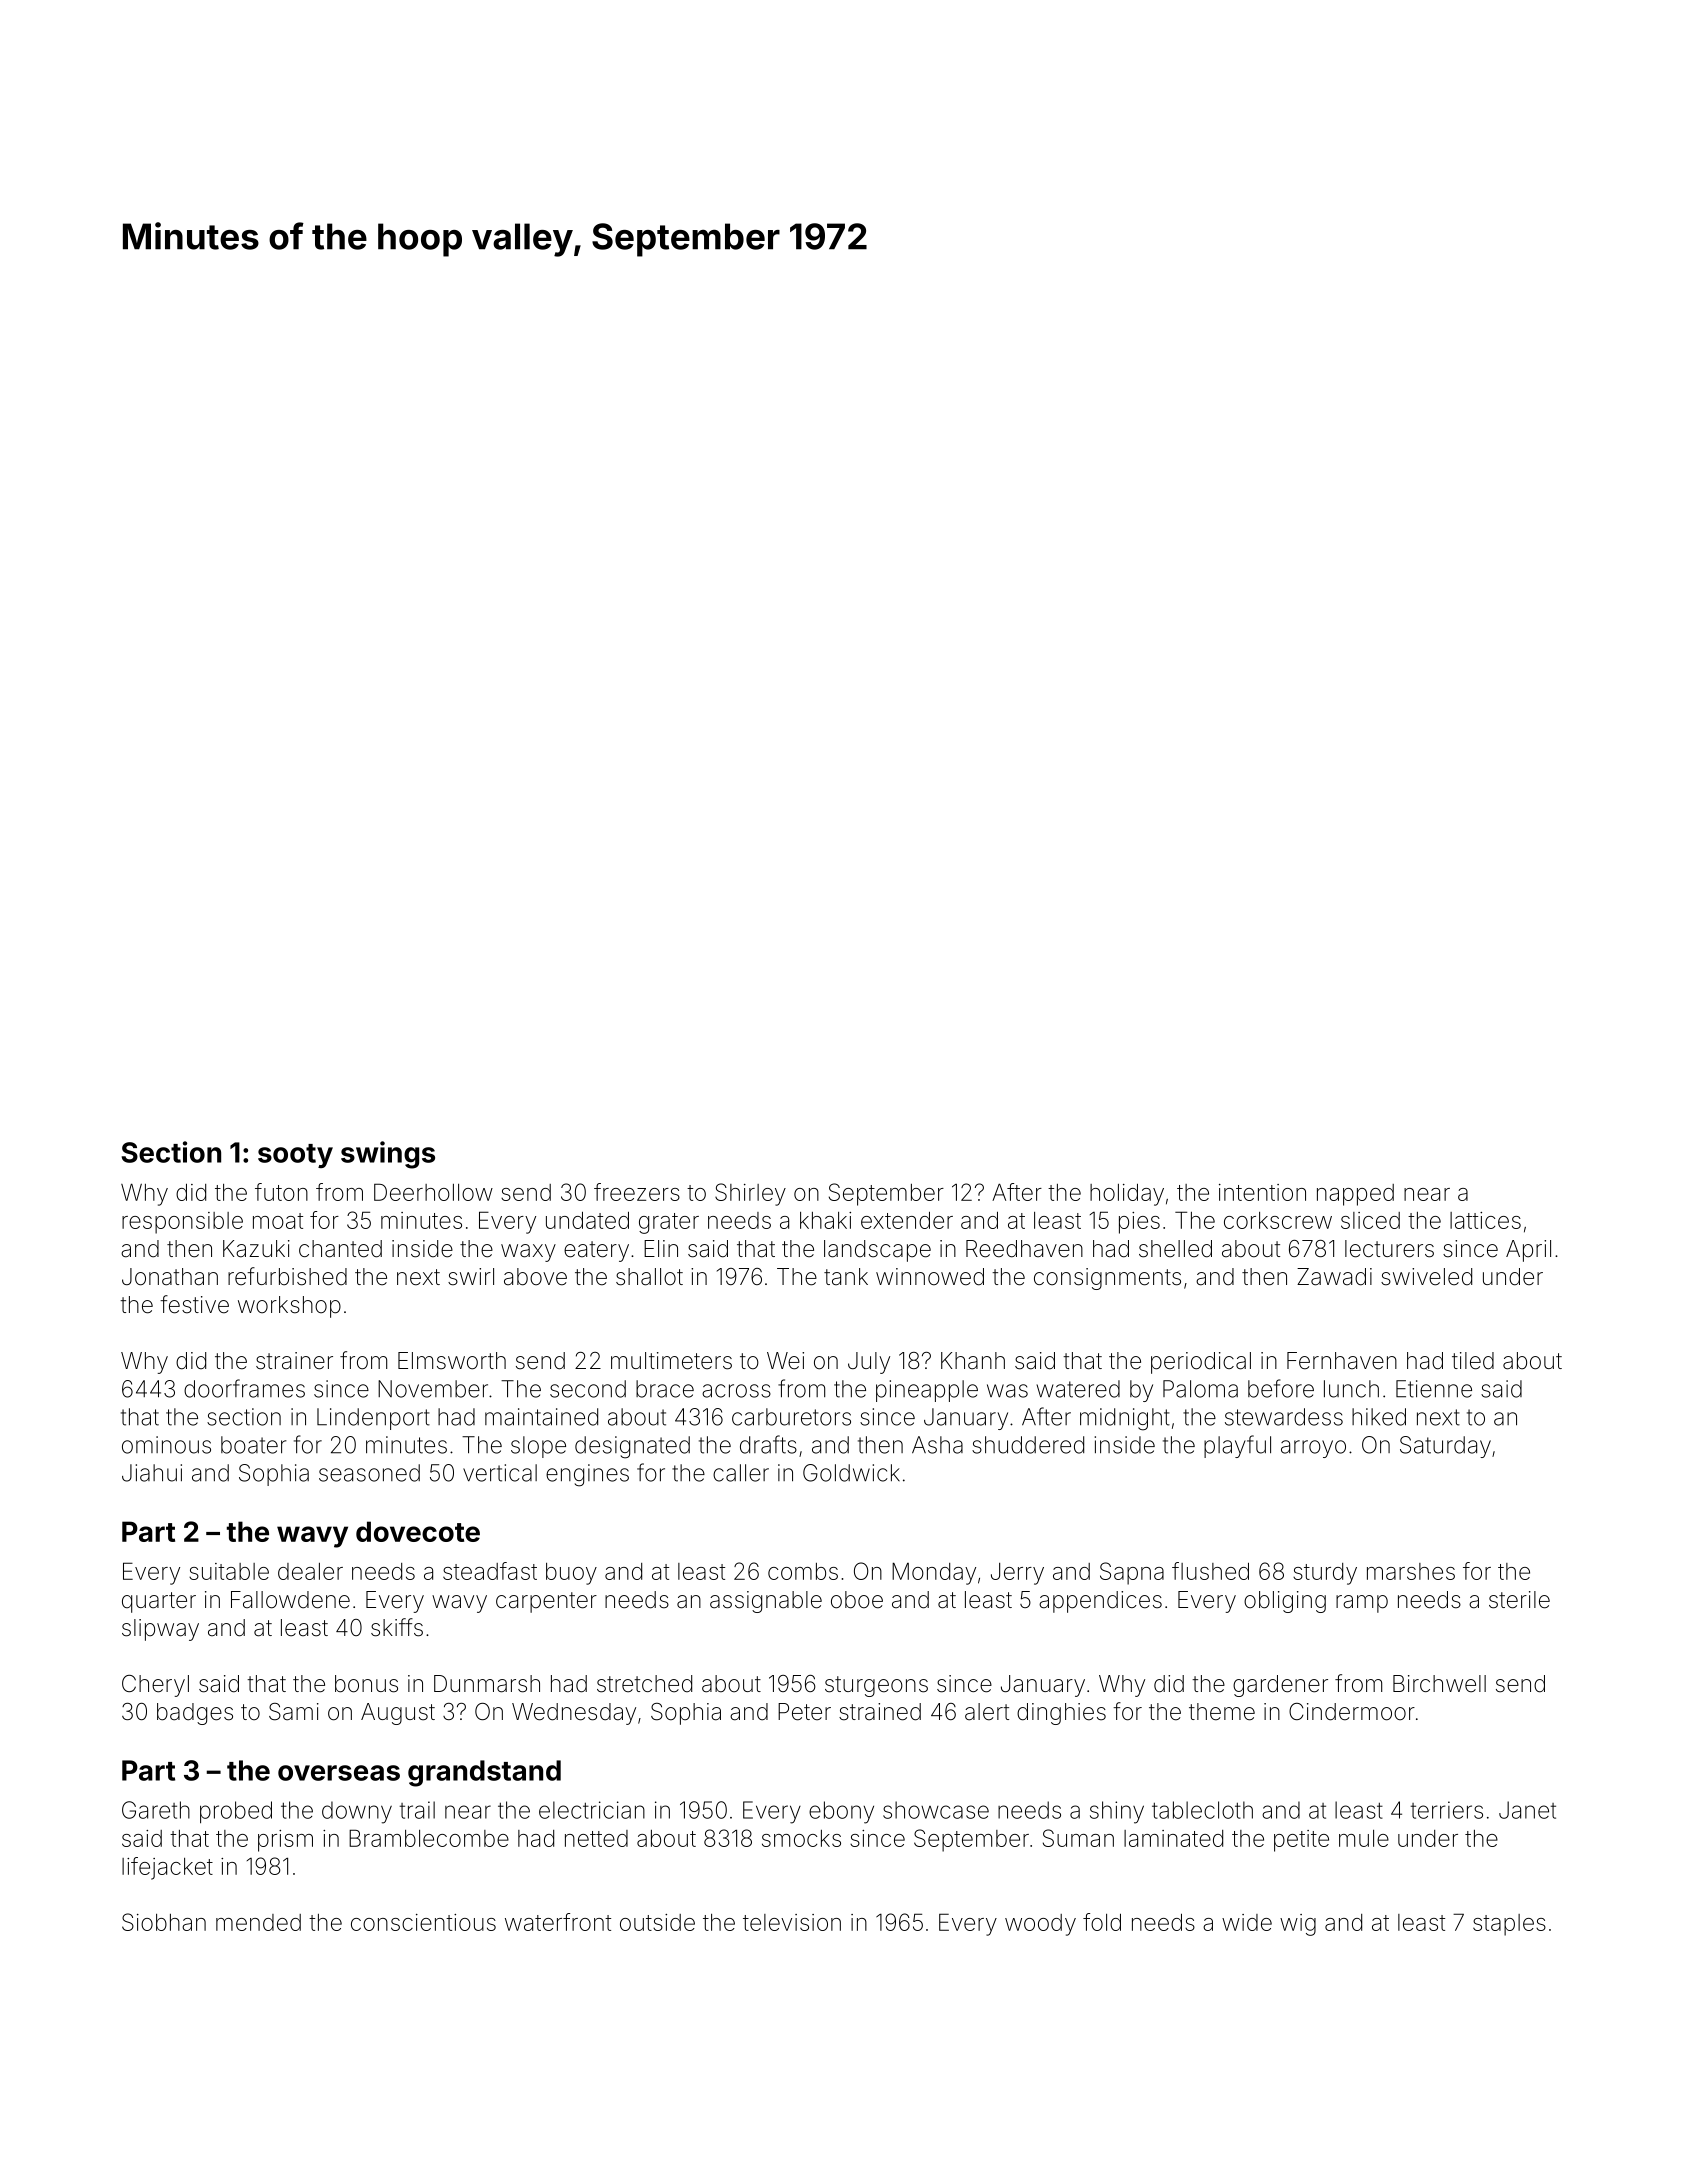 Image resolution: width=1683 pixels, height=2178 pixels. Describe the element at coordinates (295, 1156) in the screenshot. I see `sooty` at that location.
